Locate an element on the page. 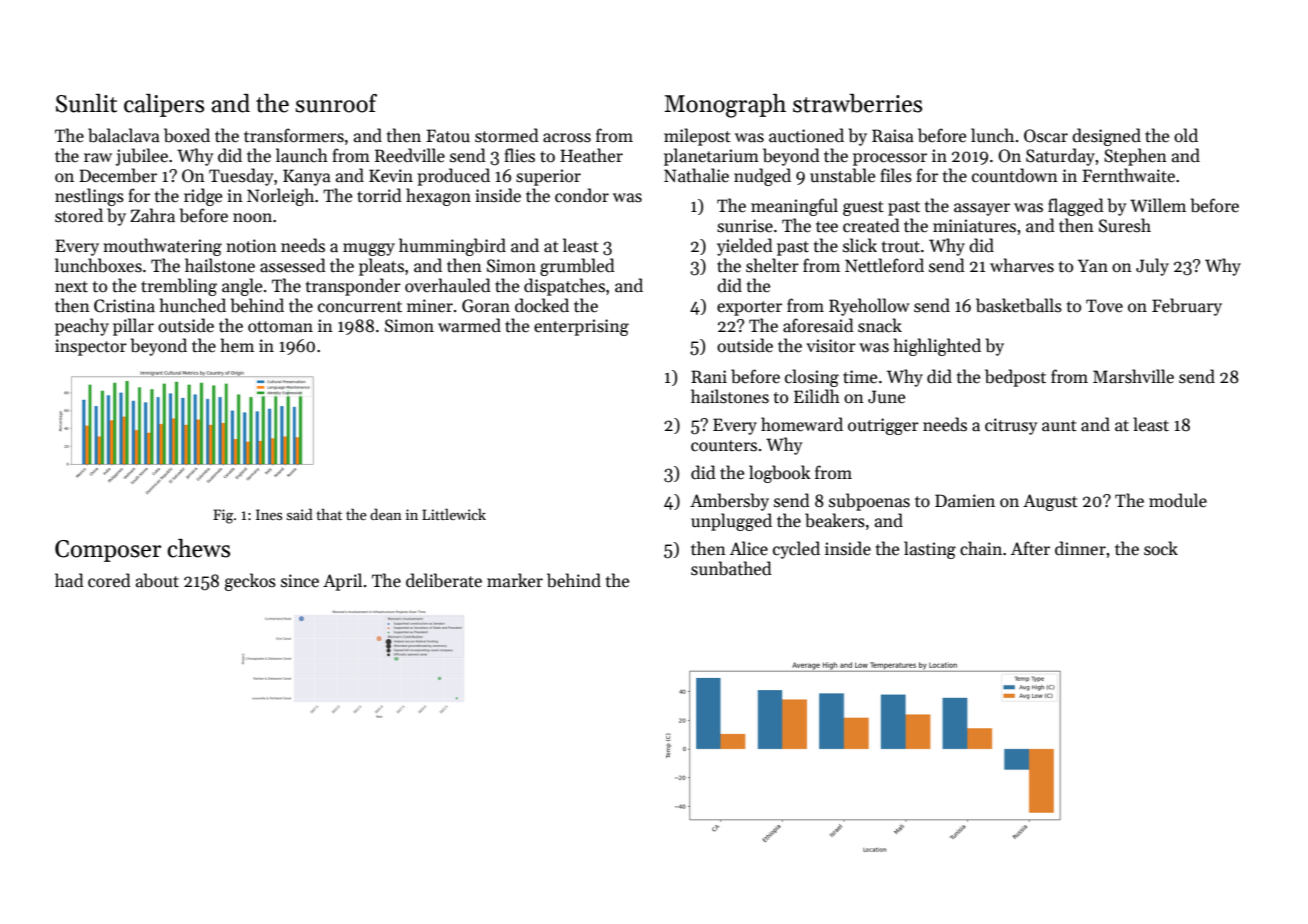 The height and width of the image is (924, 1308). Monograph is located at coordinates (725, 106).
